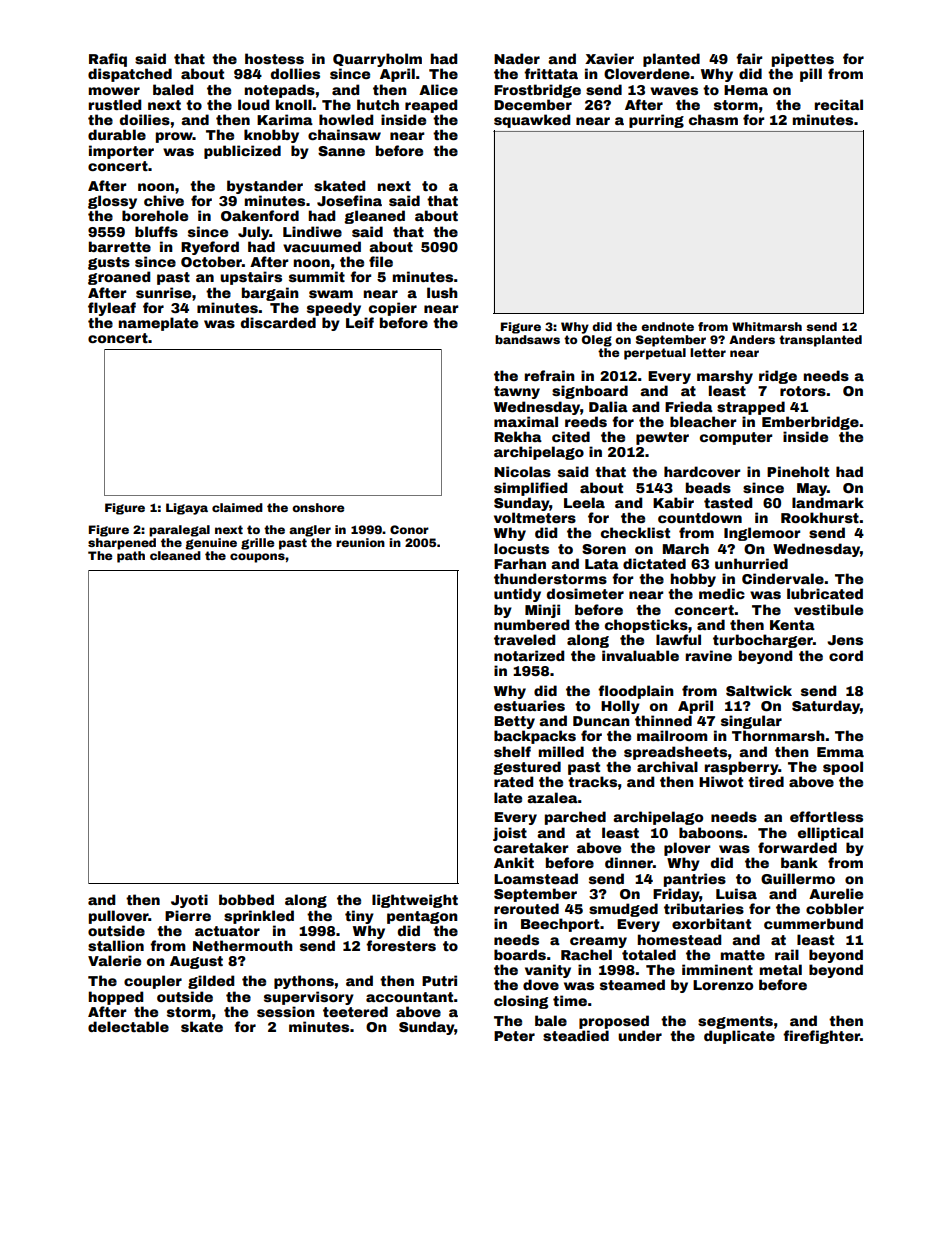 The height and width of the page is (1233, 952). Describe the element at coordinates (514, 722) in the page. I see `Betty` at that location.
